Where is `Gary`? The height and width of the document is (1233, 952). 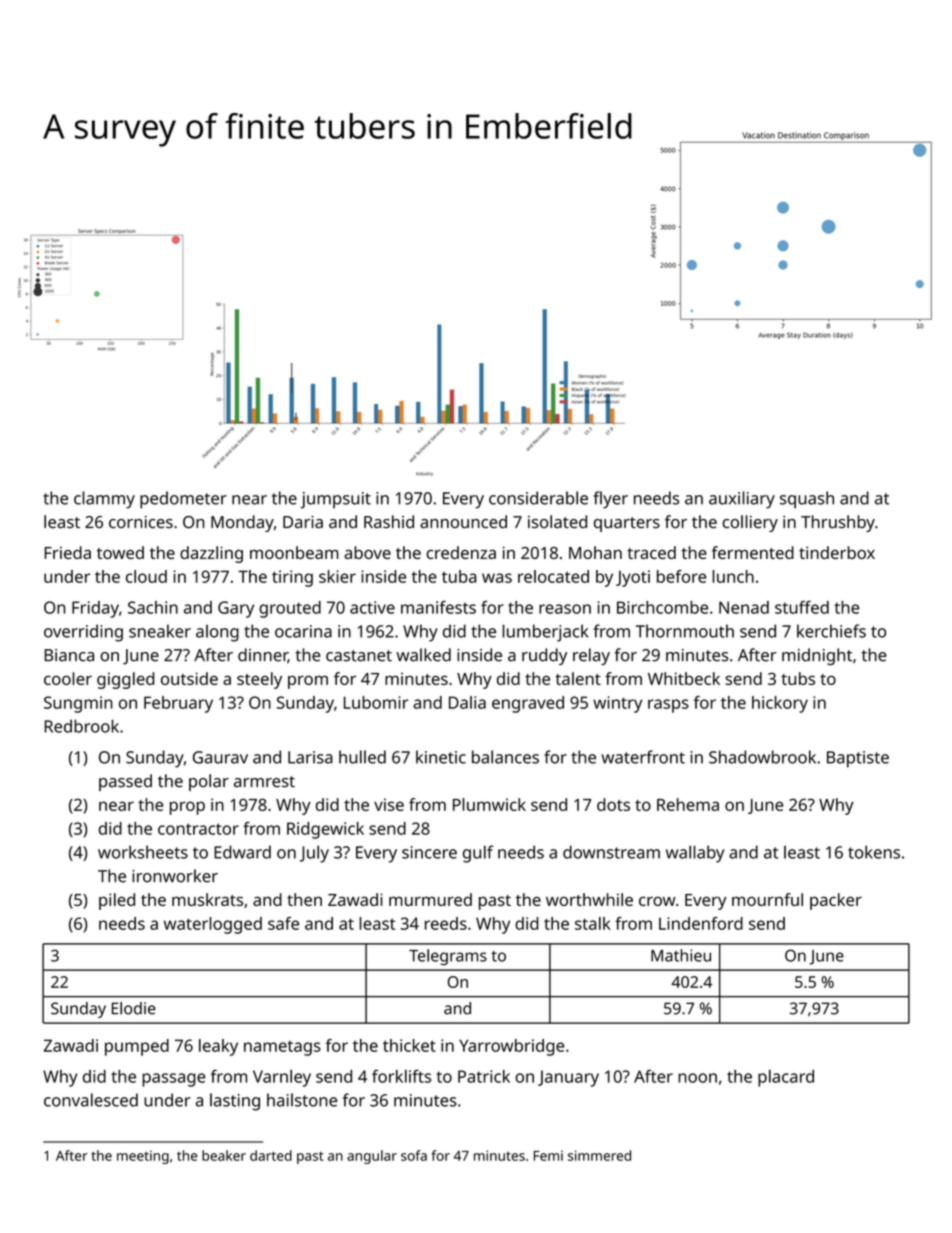
Gary is located at coordinates (236, 609).
